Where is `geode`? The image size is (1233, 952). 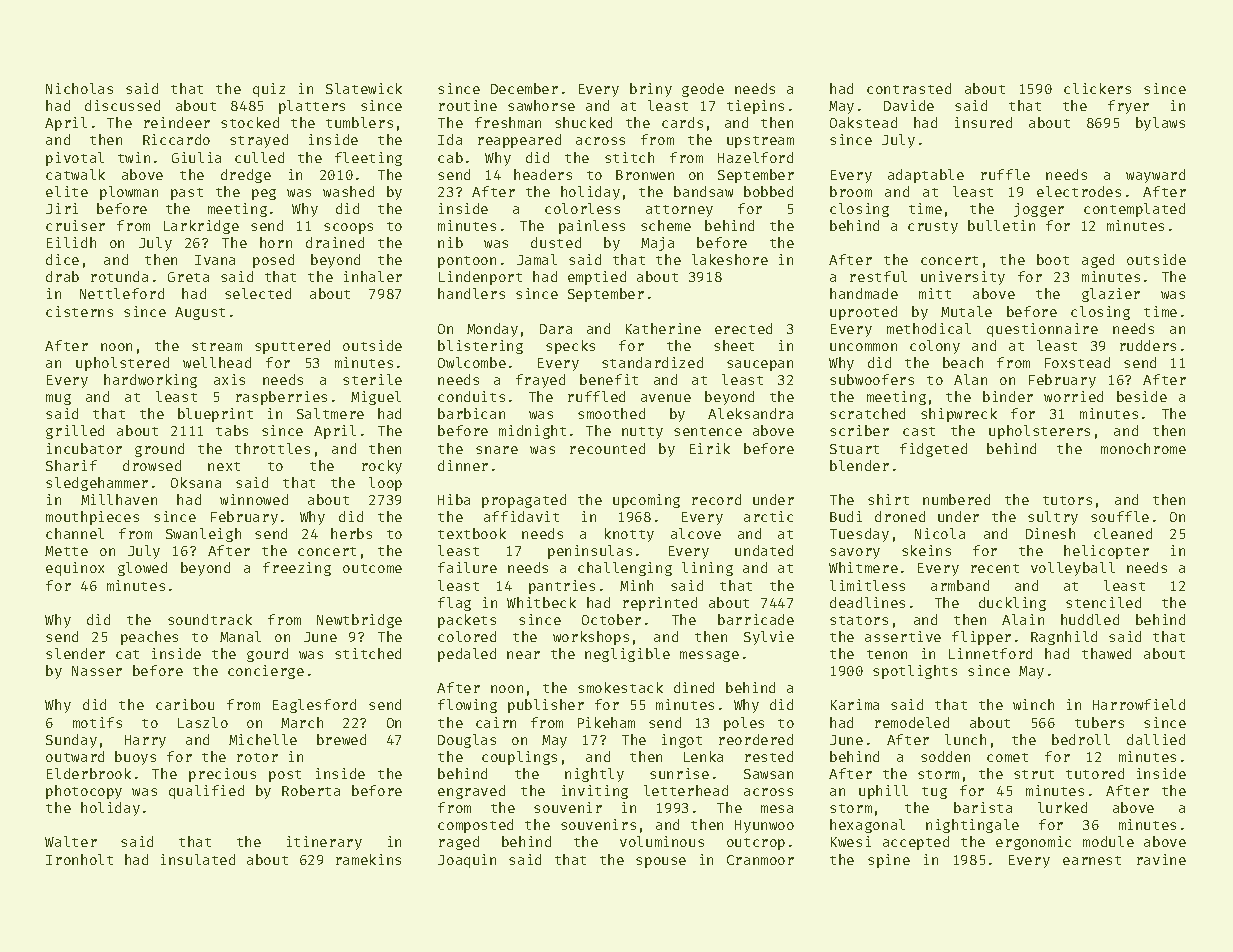
geode is located at coordinates (703, 90).
